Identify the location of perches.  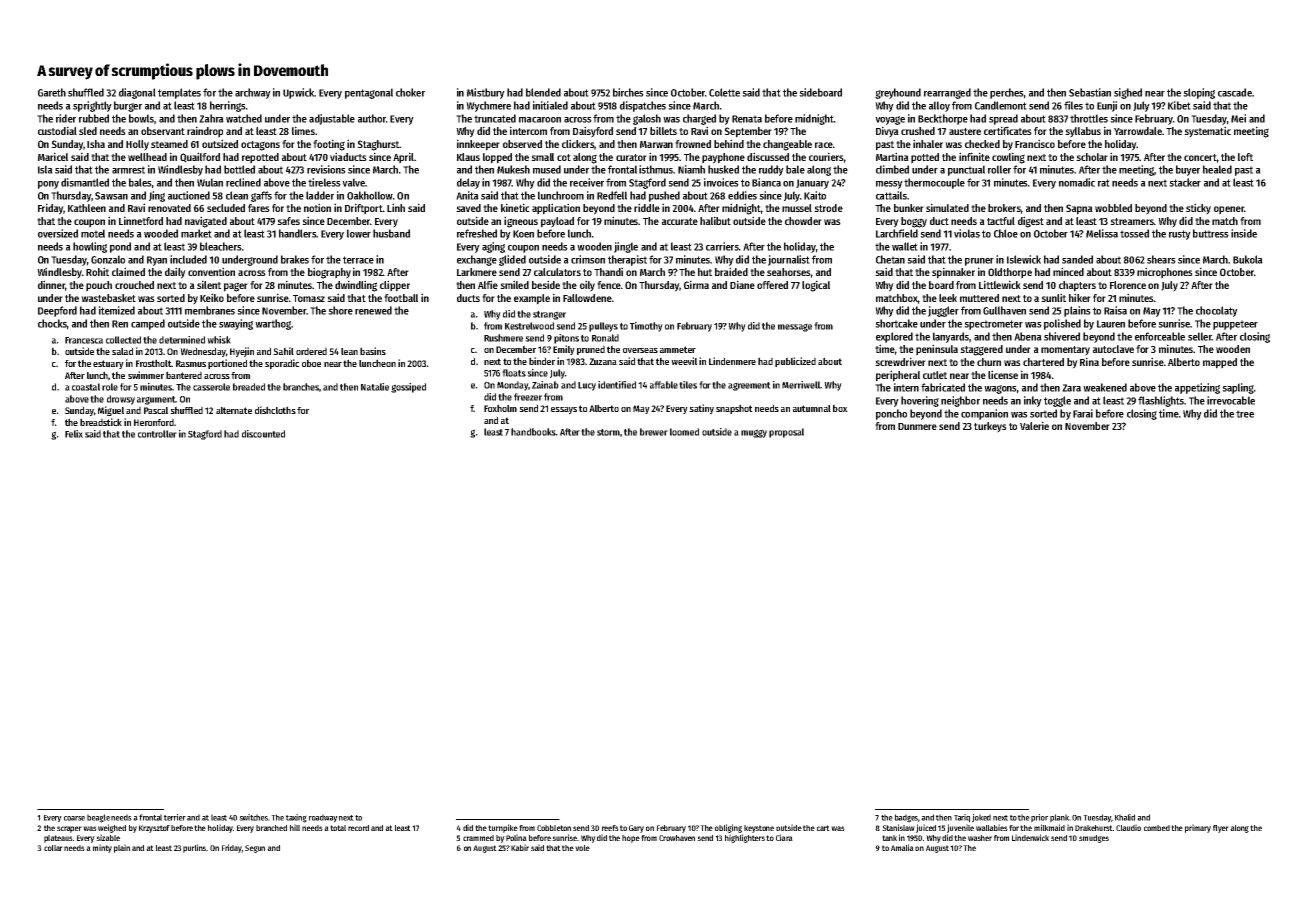
(1007, 93).
